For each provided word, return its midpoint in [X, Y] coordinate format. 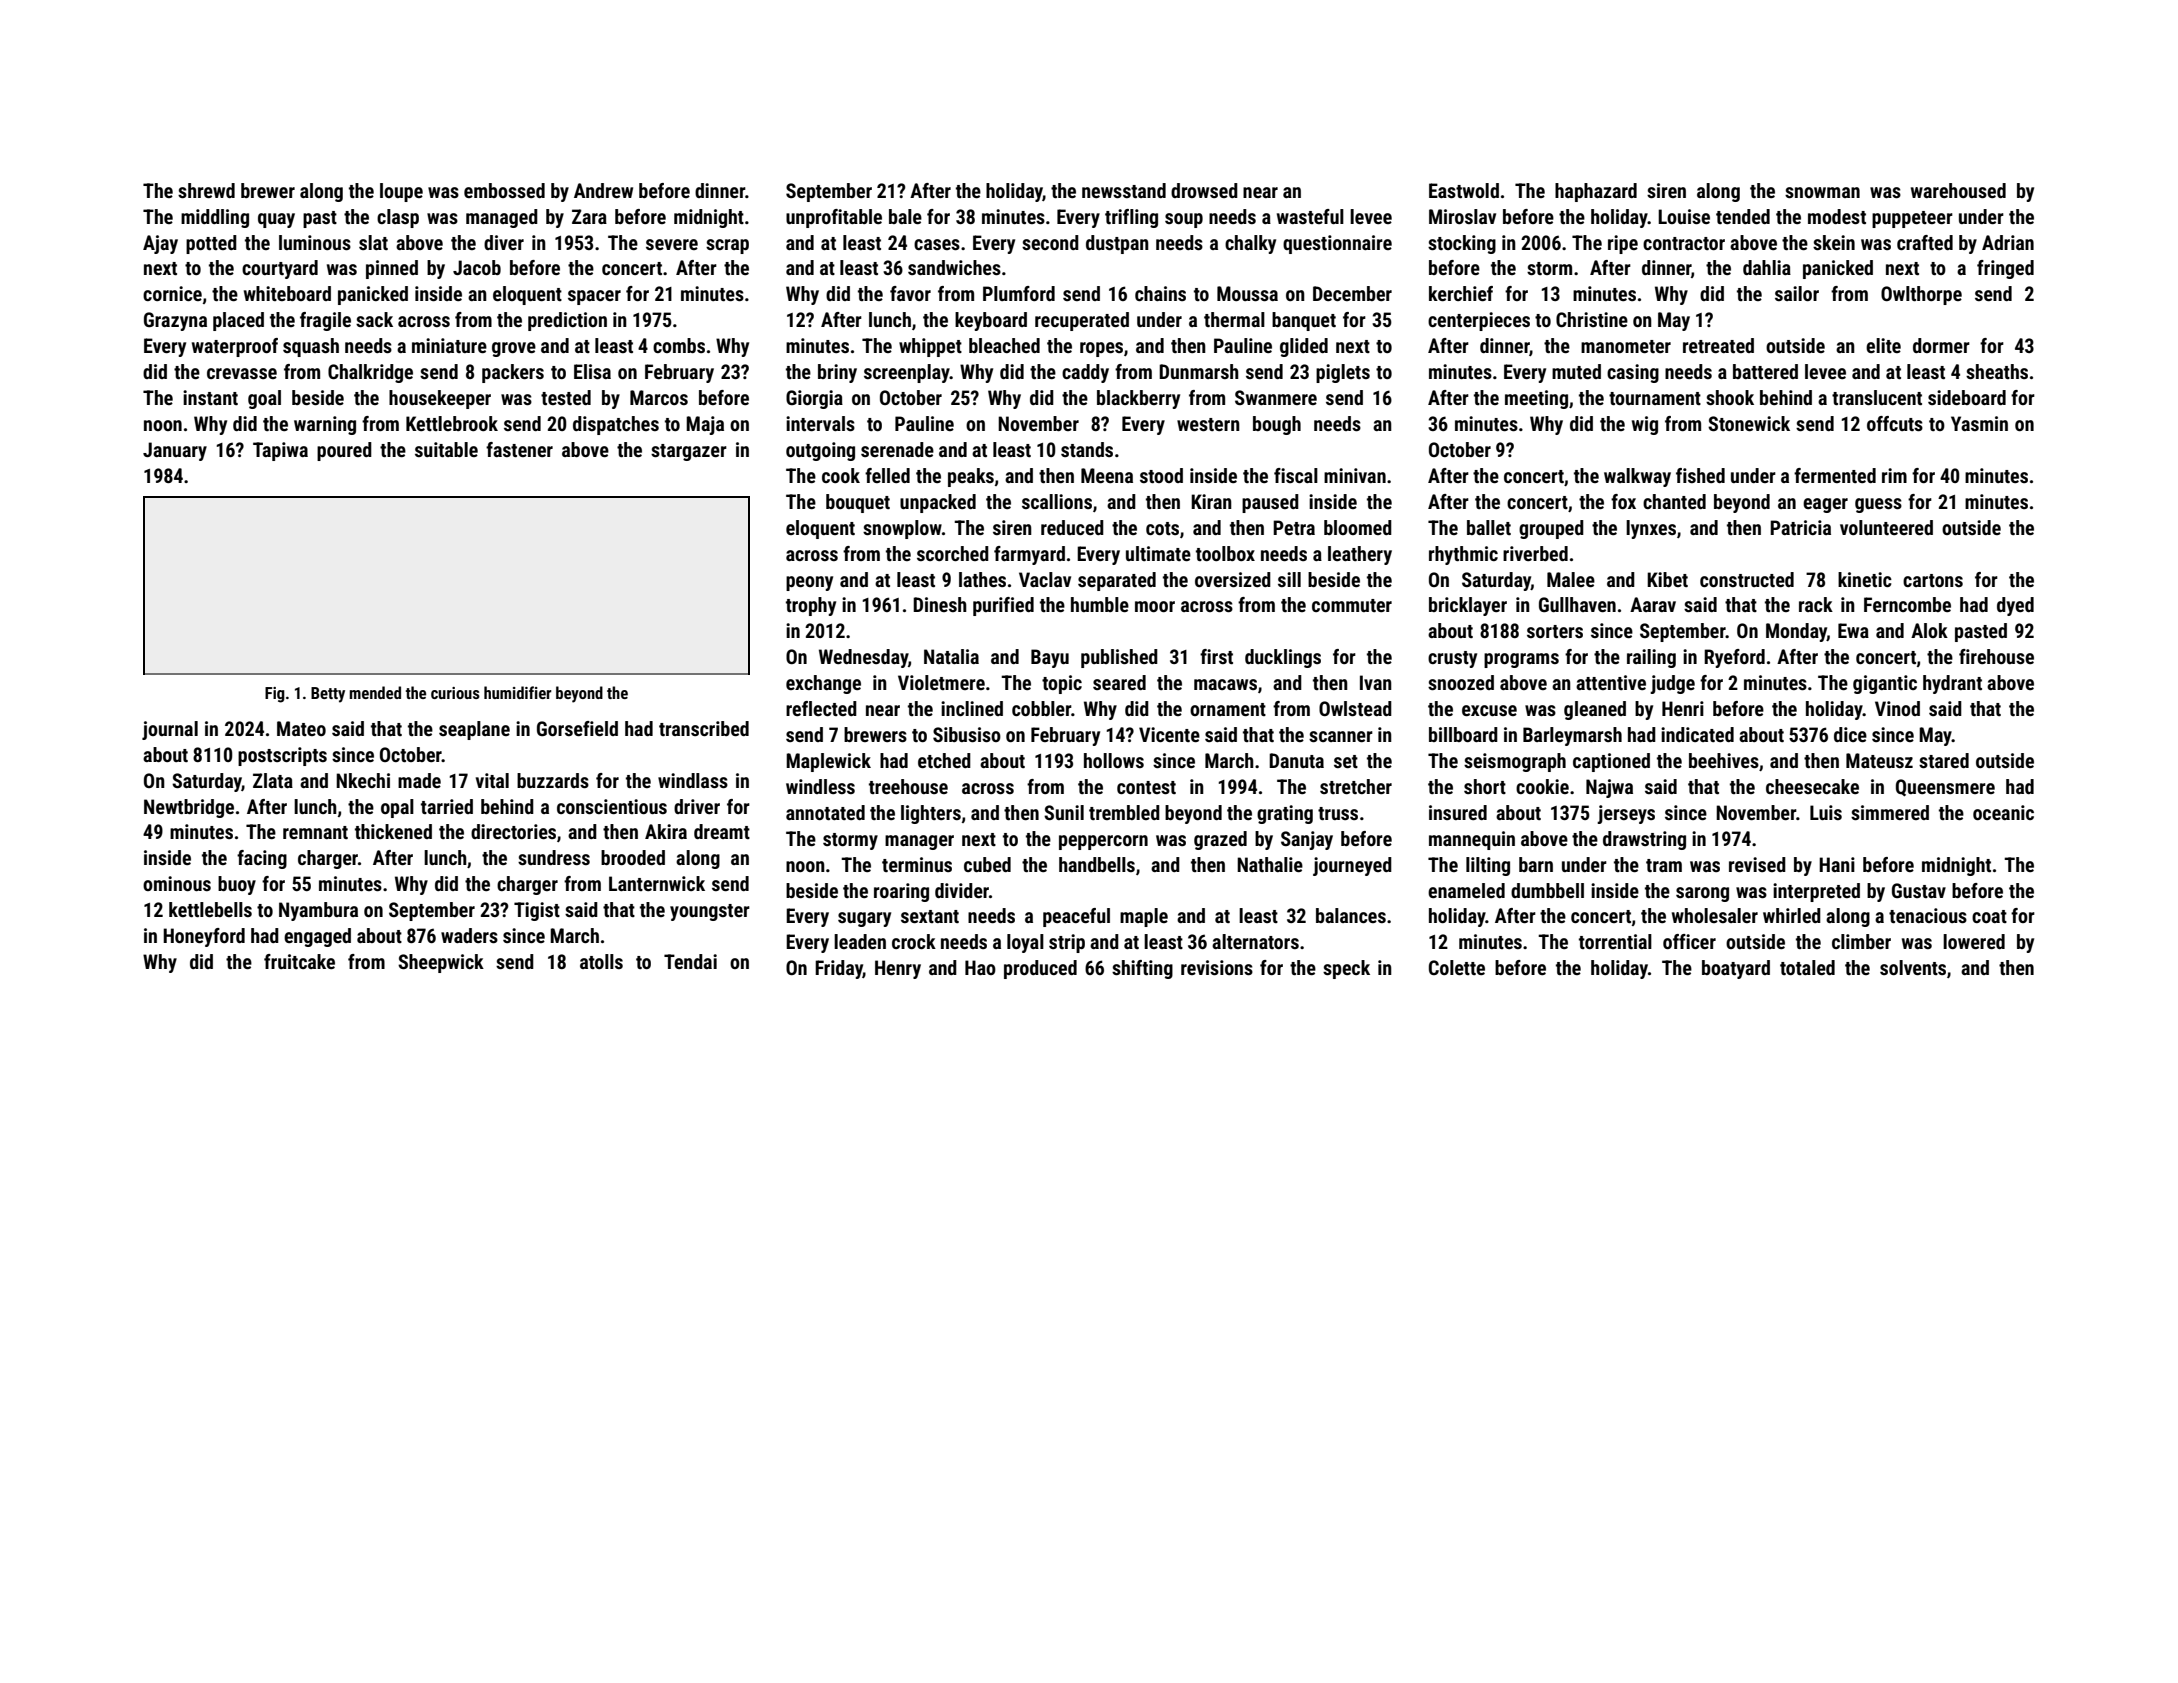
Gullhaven [1577, 604]
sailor [1797, 293]
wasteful [1310, 216]
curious [455, 693]
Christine [1592, 319]
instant [210, 397]
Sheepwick [441, 963]
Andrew [603, 190]
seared [1119, 682]
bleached [1004, 345]
